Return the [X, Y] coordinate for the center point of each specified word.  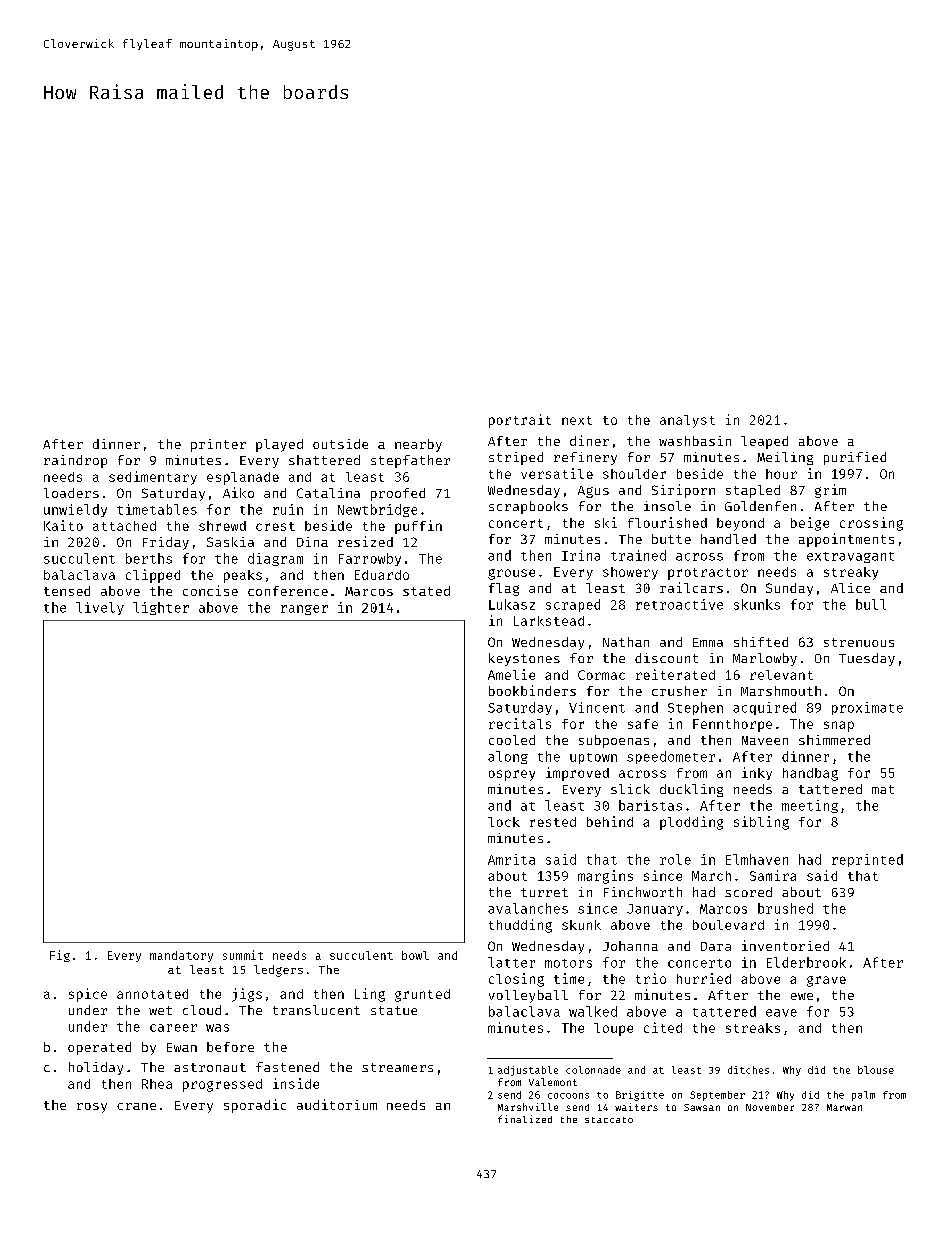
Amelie [511, 674]
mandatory [181, 956]
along [508, 757]
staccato [609, 1120]
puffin [418, 527]
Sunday [789, 589]
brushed [785, 908]
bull [871, 604]
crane [136, 1106]
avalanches [528, 908]
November [770, 1107]
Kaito [63, 525]
